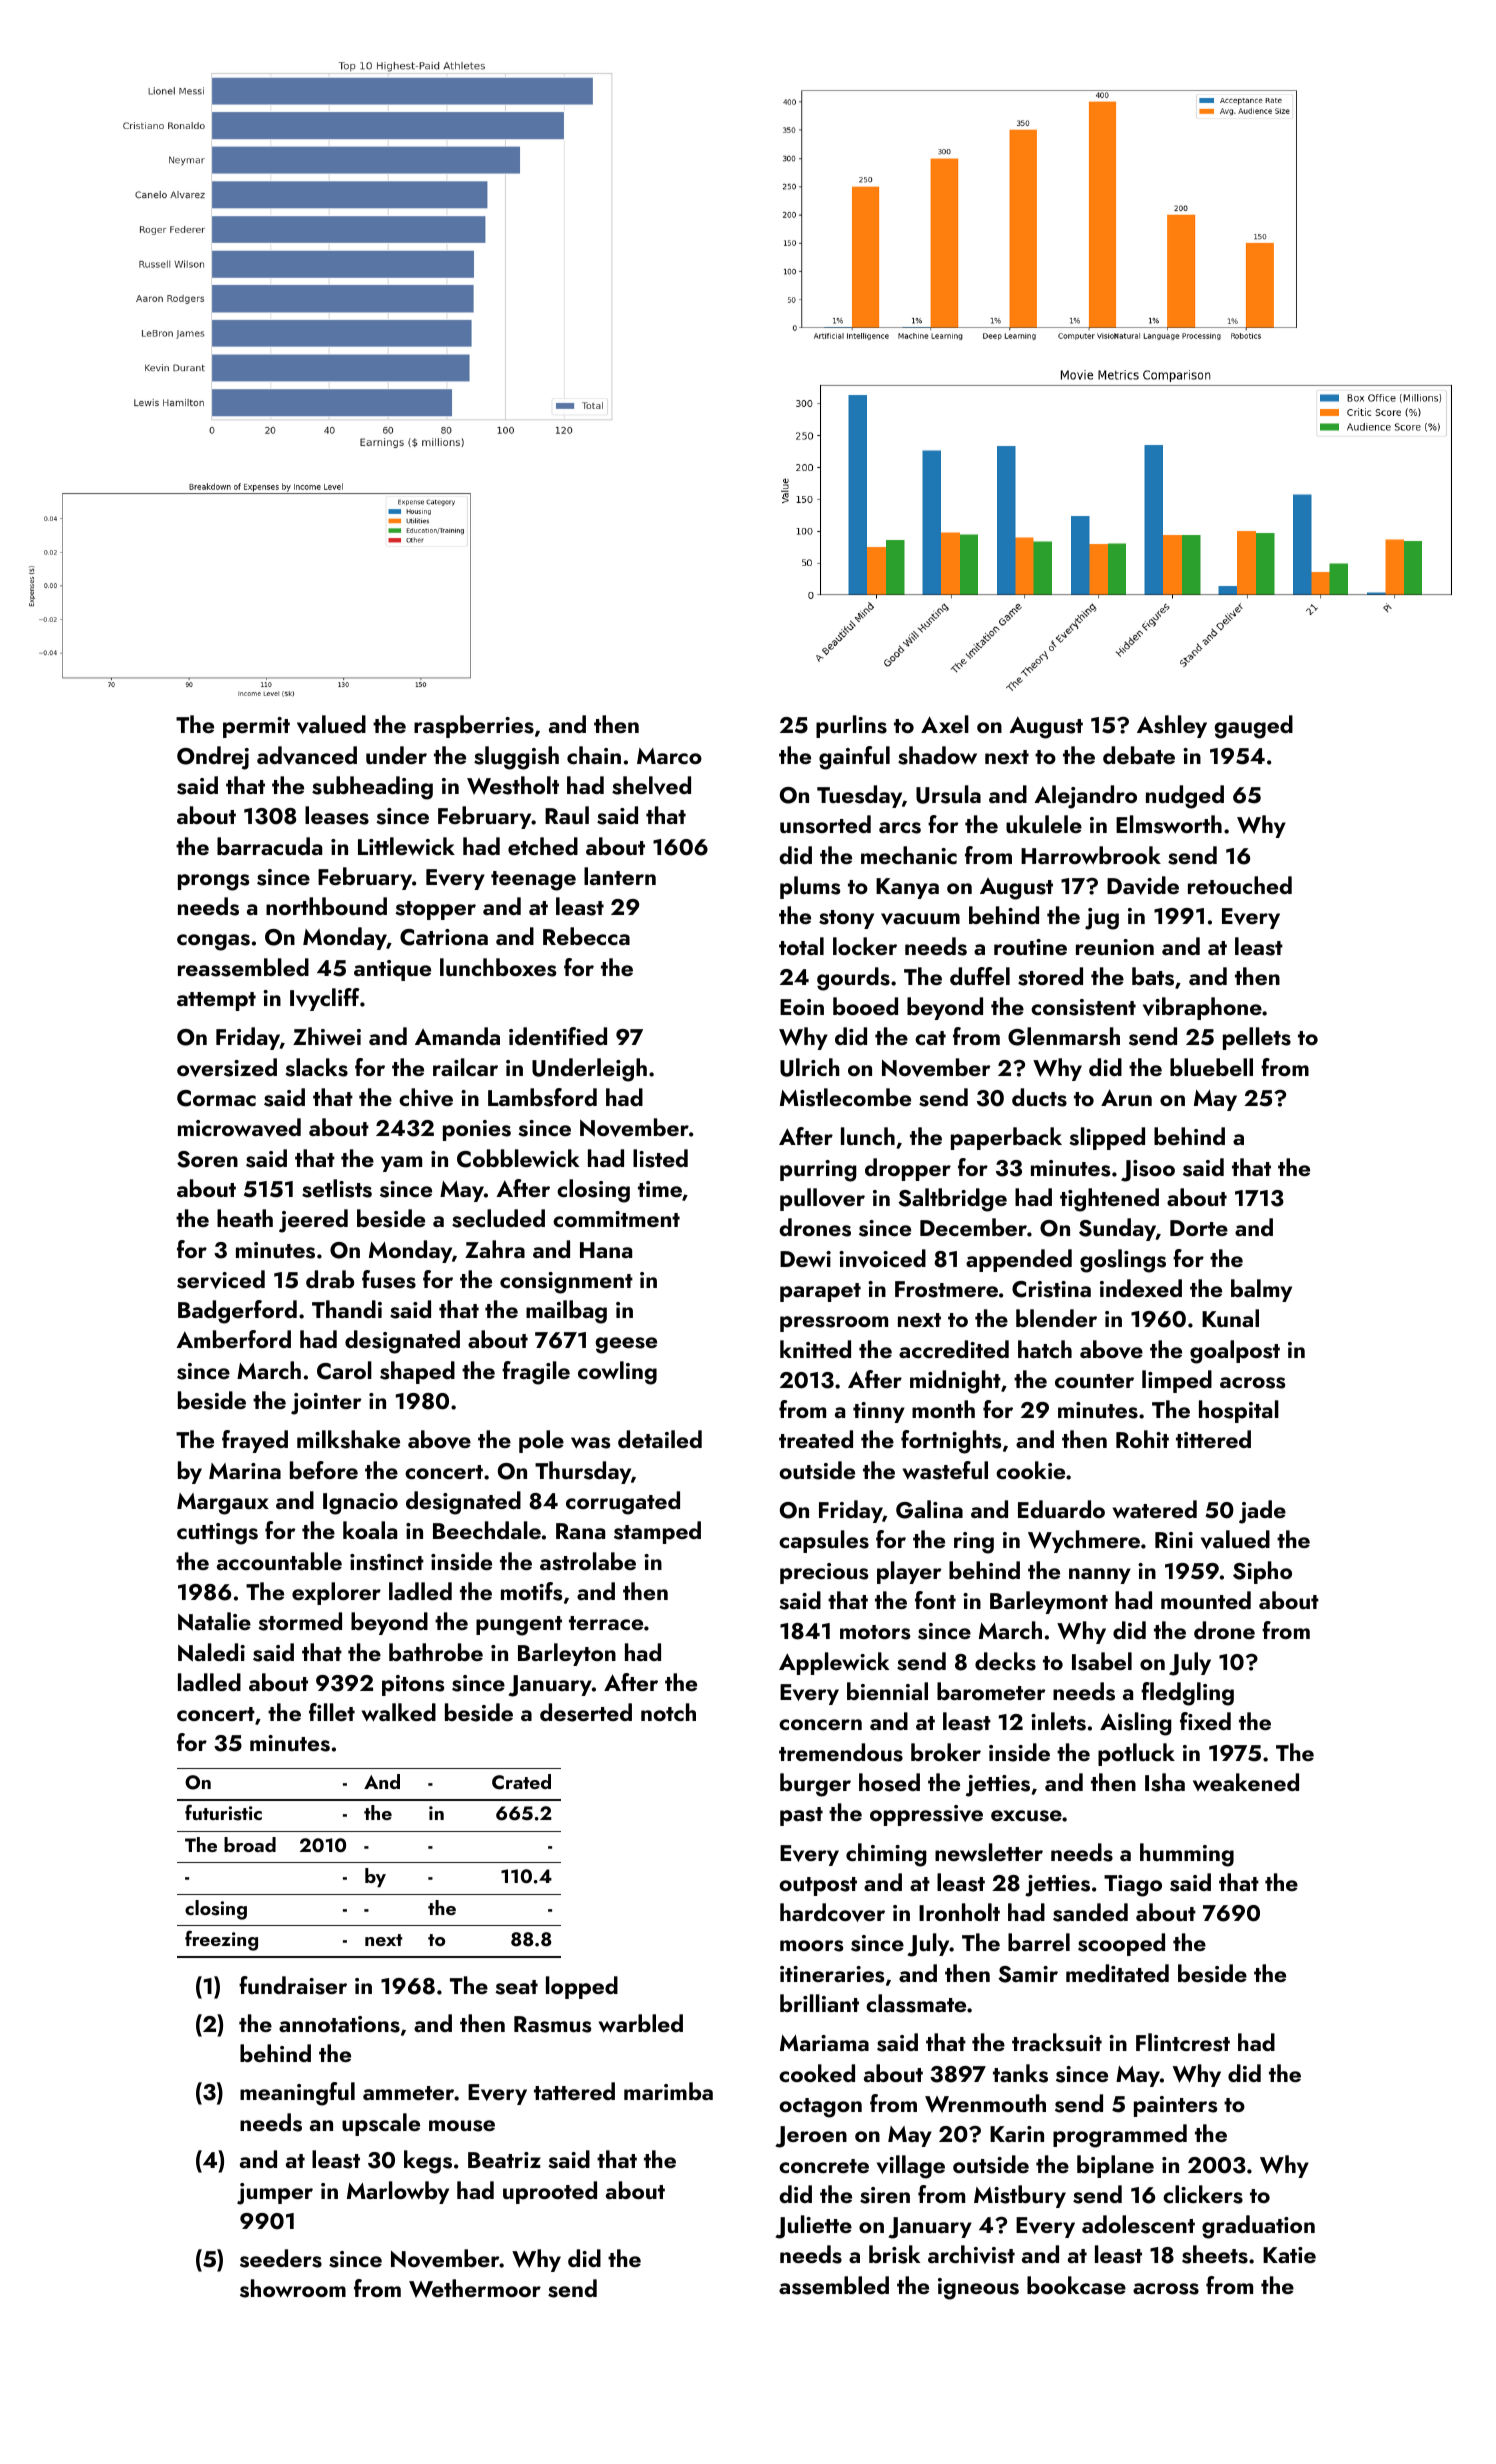 The image size is (1496, 2464). What do you see at coordinates (802, 1007) in the document?
I see `Eoin` at bounding box center [802, 1007].
